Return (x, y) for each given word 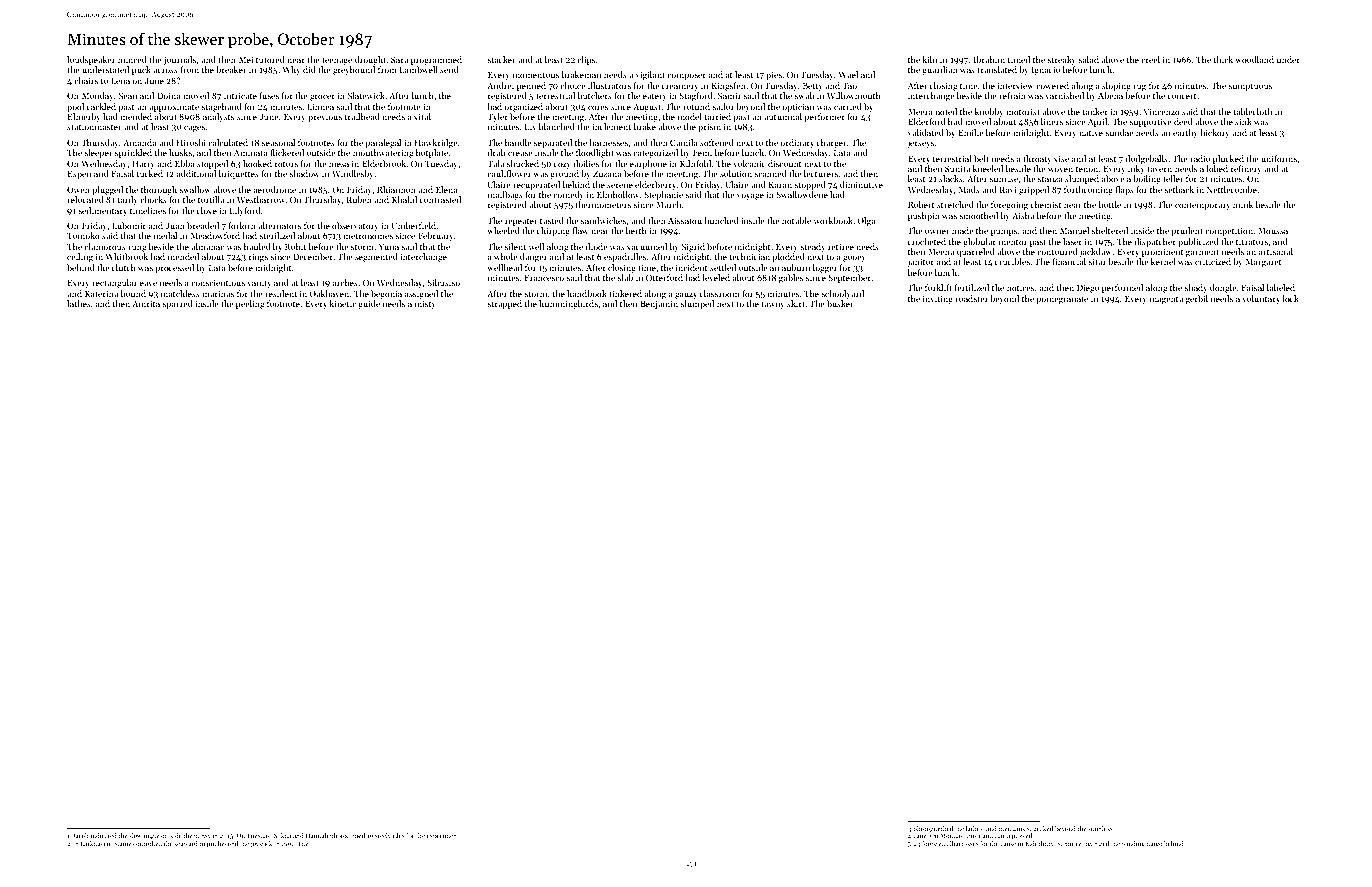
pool (75, 107)
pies (774, 75)
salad (1088, 59)
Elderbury (1039, 844)
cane (919, 836)
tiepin (207, 844)
